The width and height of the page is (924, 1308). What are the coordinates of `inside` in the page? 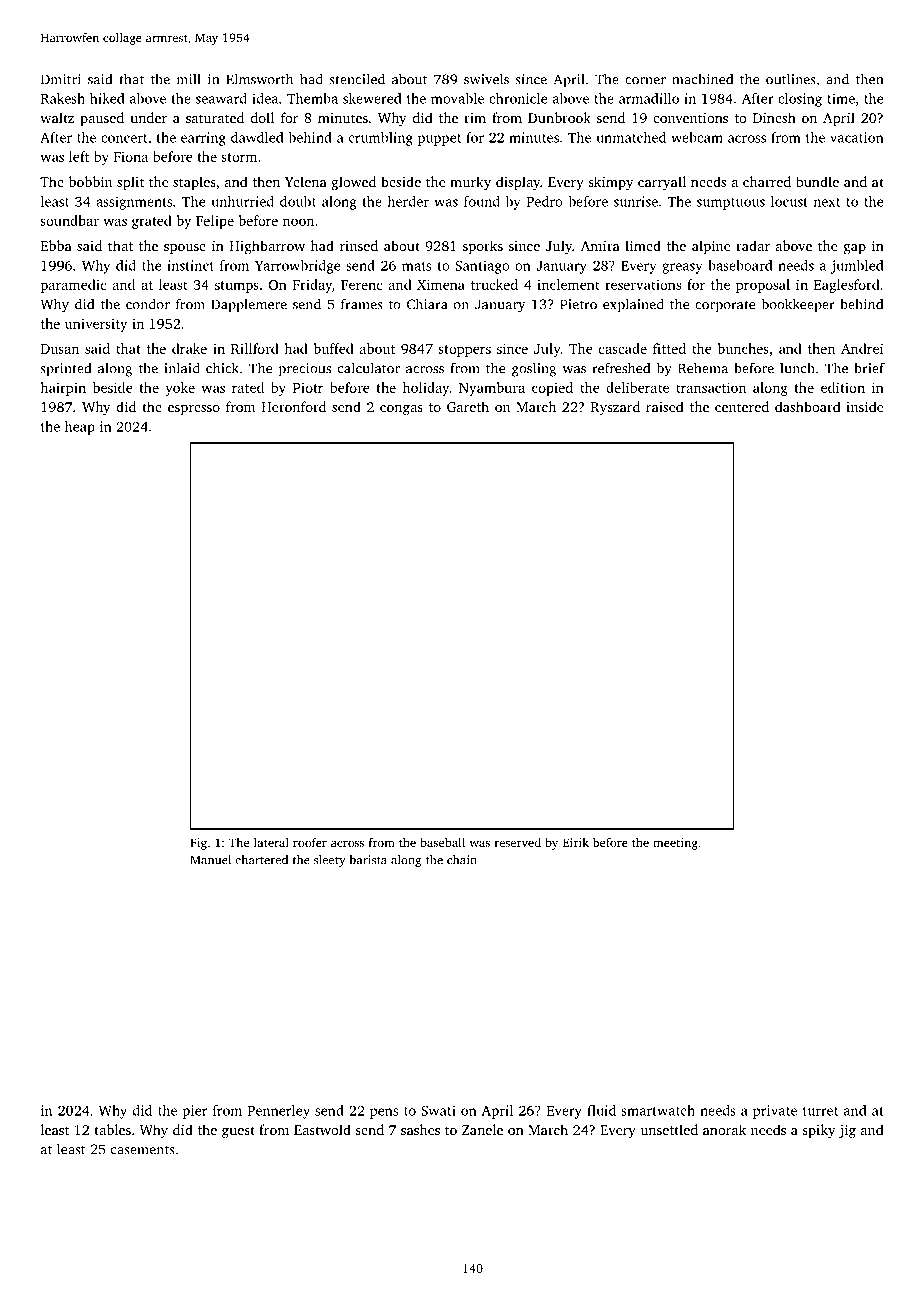 It's located at (864, 406).
